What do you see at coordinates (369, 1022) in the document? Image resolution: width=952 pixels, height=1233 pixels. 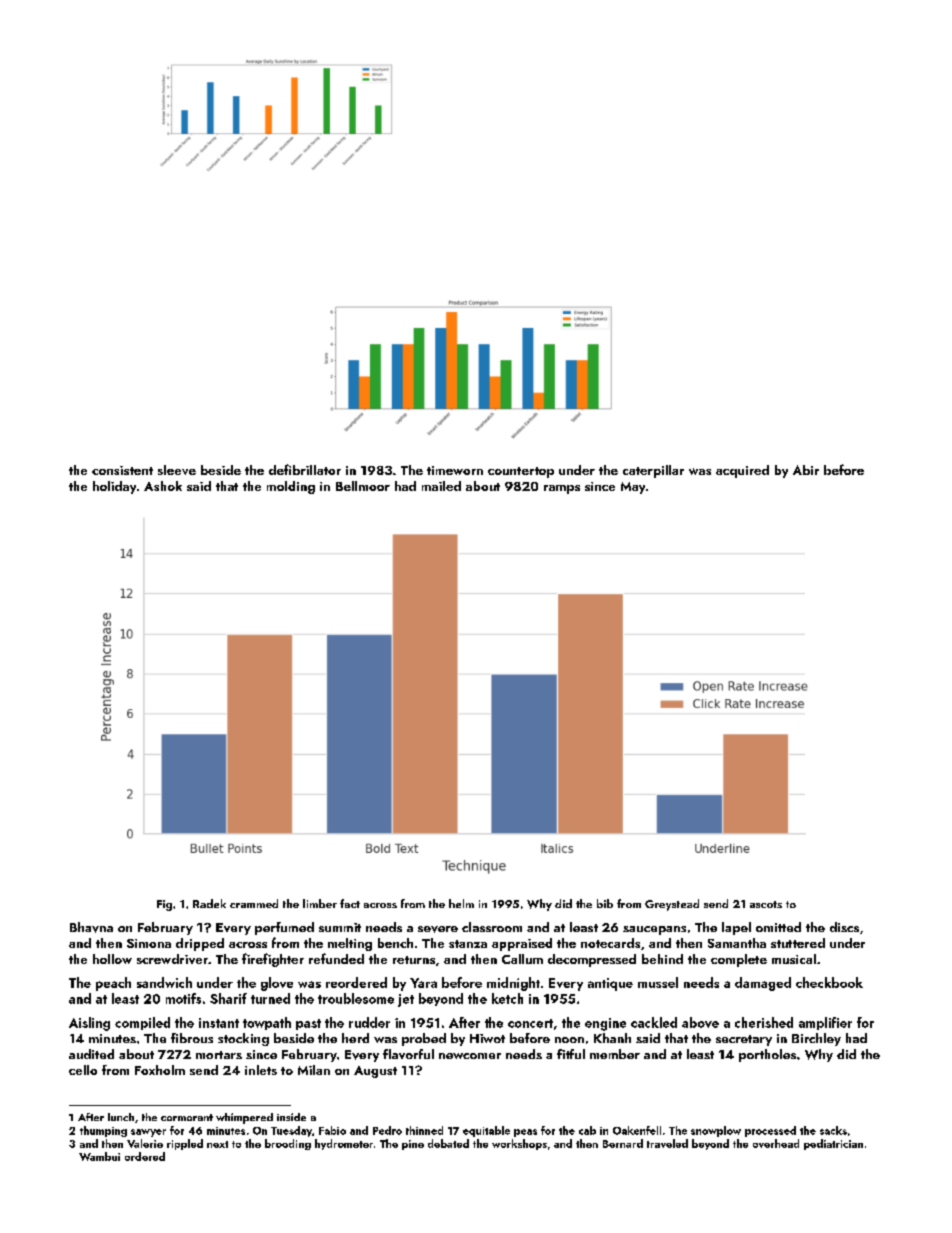 I see `rudder` at bounding box center [369, 1022].
